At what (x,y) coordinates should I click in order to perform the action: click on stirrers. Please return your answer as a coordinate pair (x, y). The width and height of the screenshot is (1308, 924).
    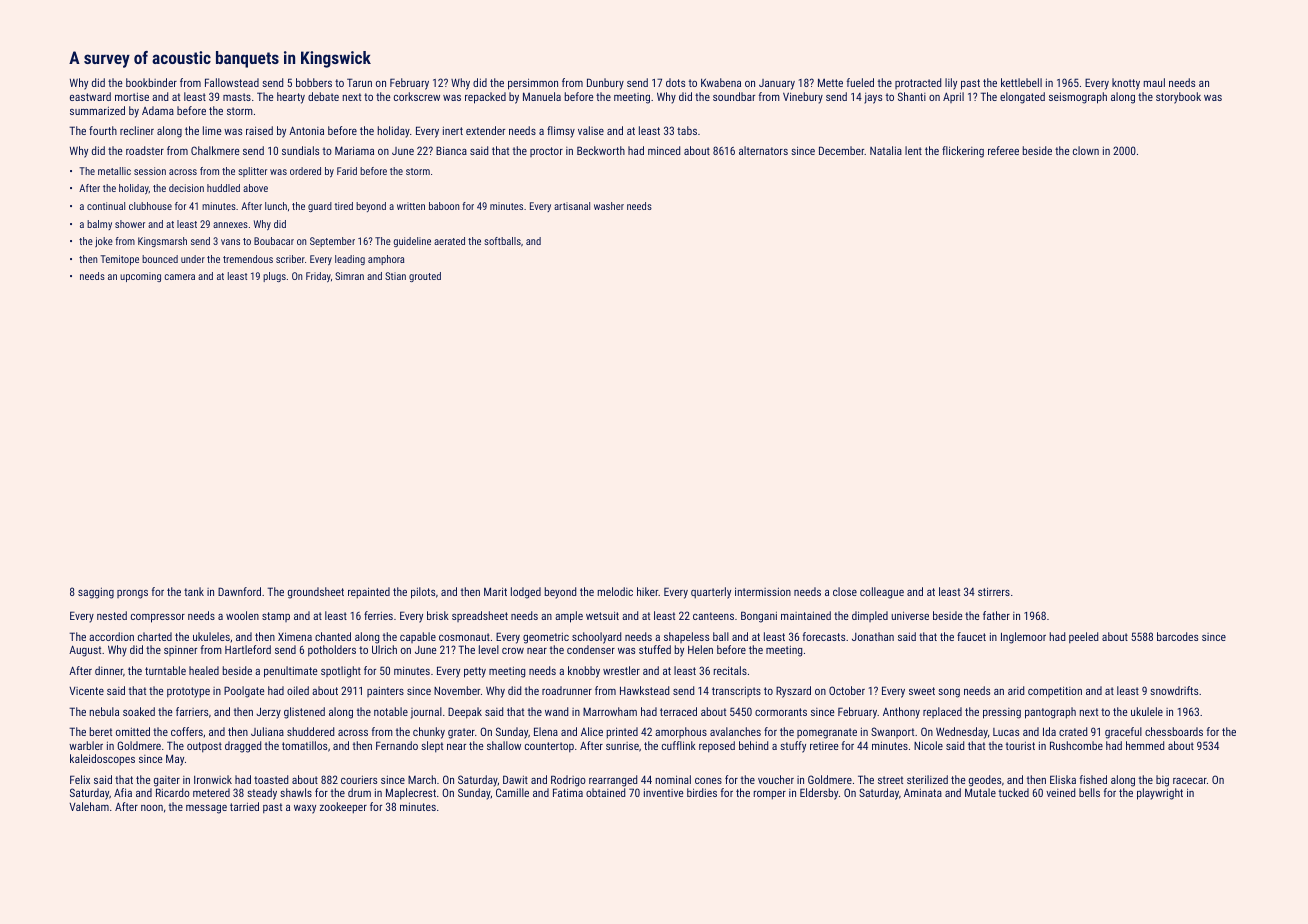
    Looking at the image, I should click on (994, 591).
